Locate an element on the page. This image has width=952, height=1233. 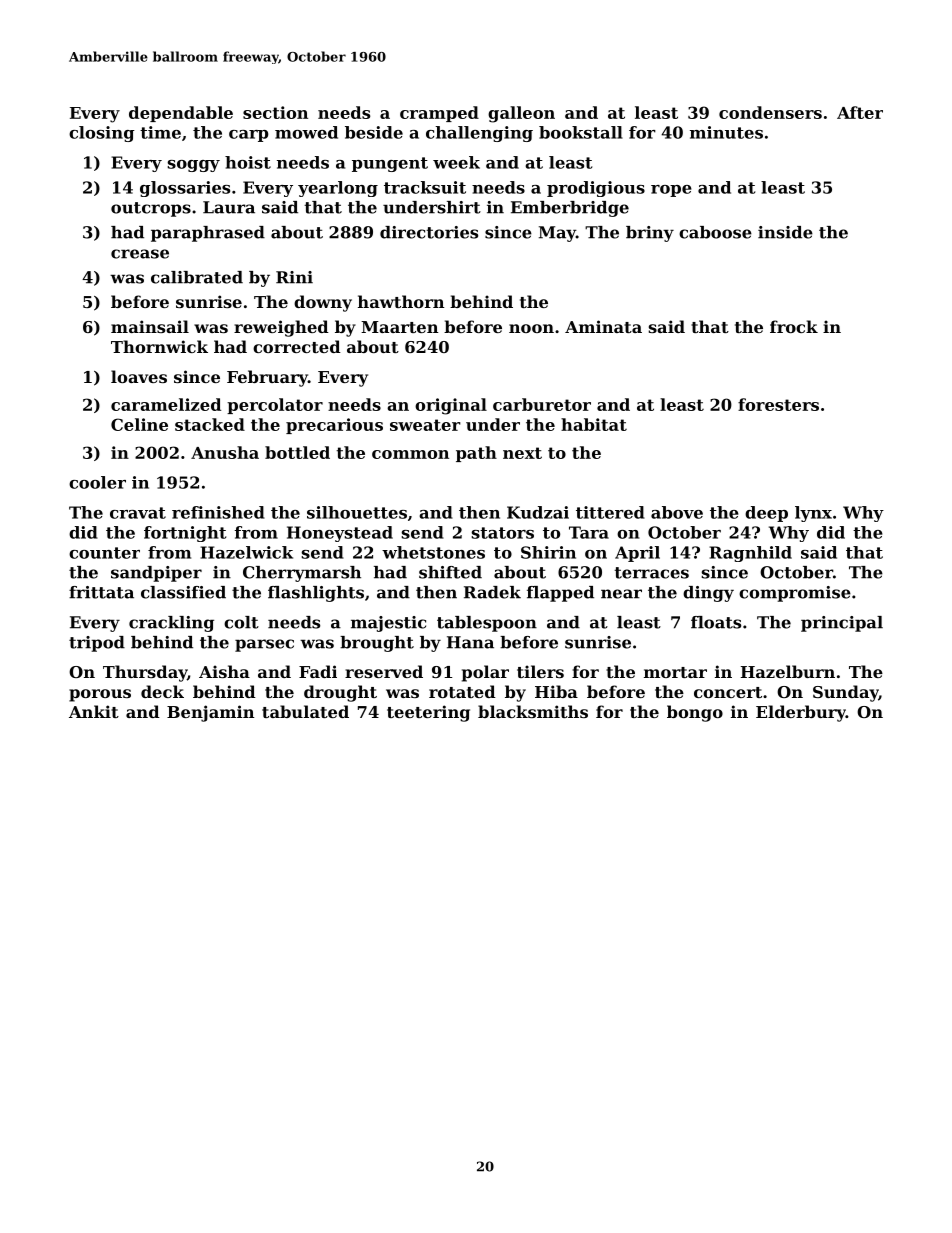
teetering is located at coordinates (428, 713).
